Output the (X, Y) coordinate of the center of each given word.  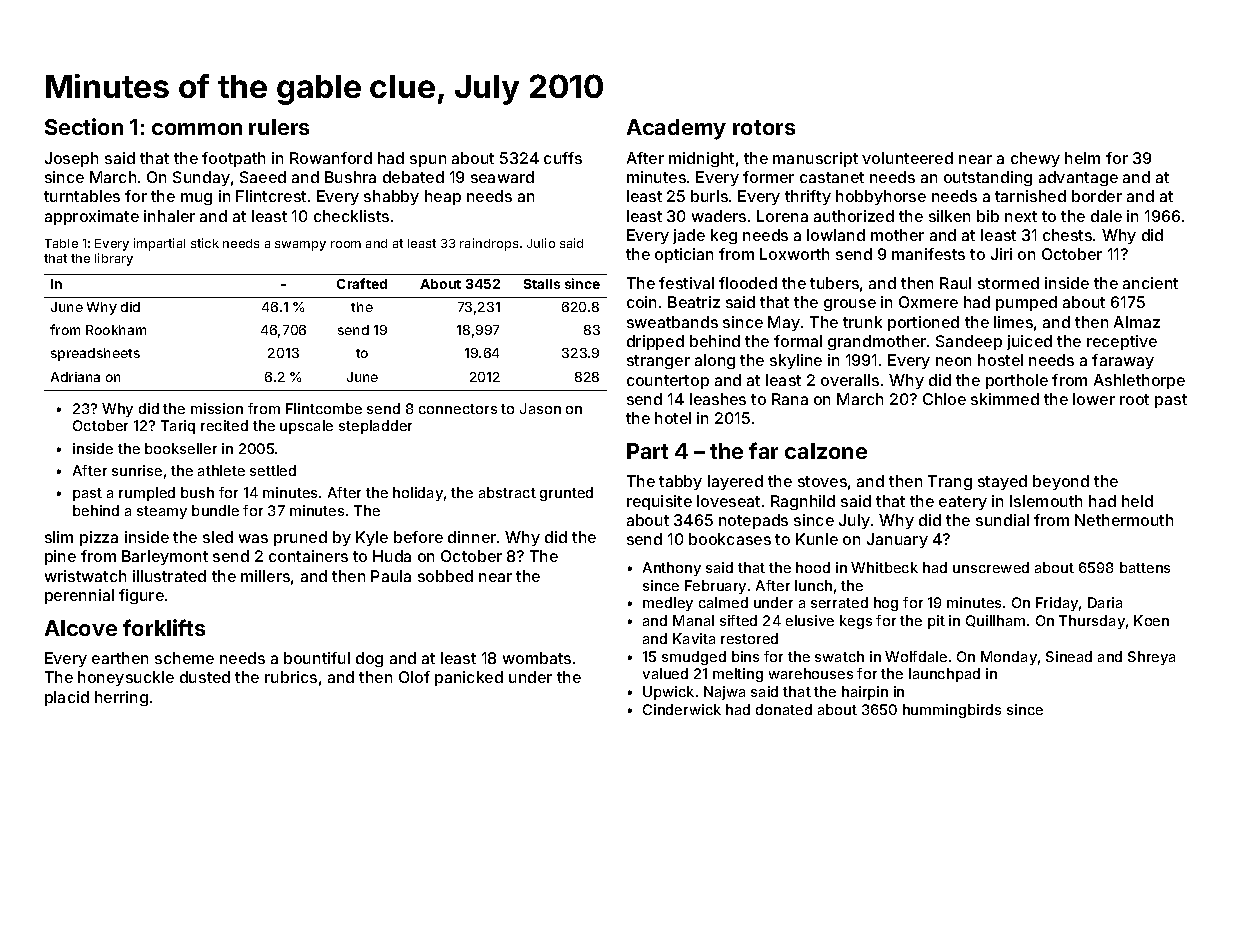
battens (1145, 567)
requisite (659, 502)
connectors (458, 409)
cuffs (563, 158)
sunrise (137, 470)
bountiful (317, 658)
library (114, 259)
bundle (215, 510)
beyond (1061, 482)
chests (1067, 235)
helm (1082, 158)
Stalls (542, 284)
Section (84, 126)
